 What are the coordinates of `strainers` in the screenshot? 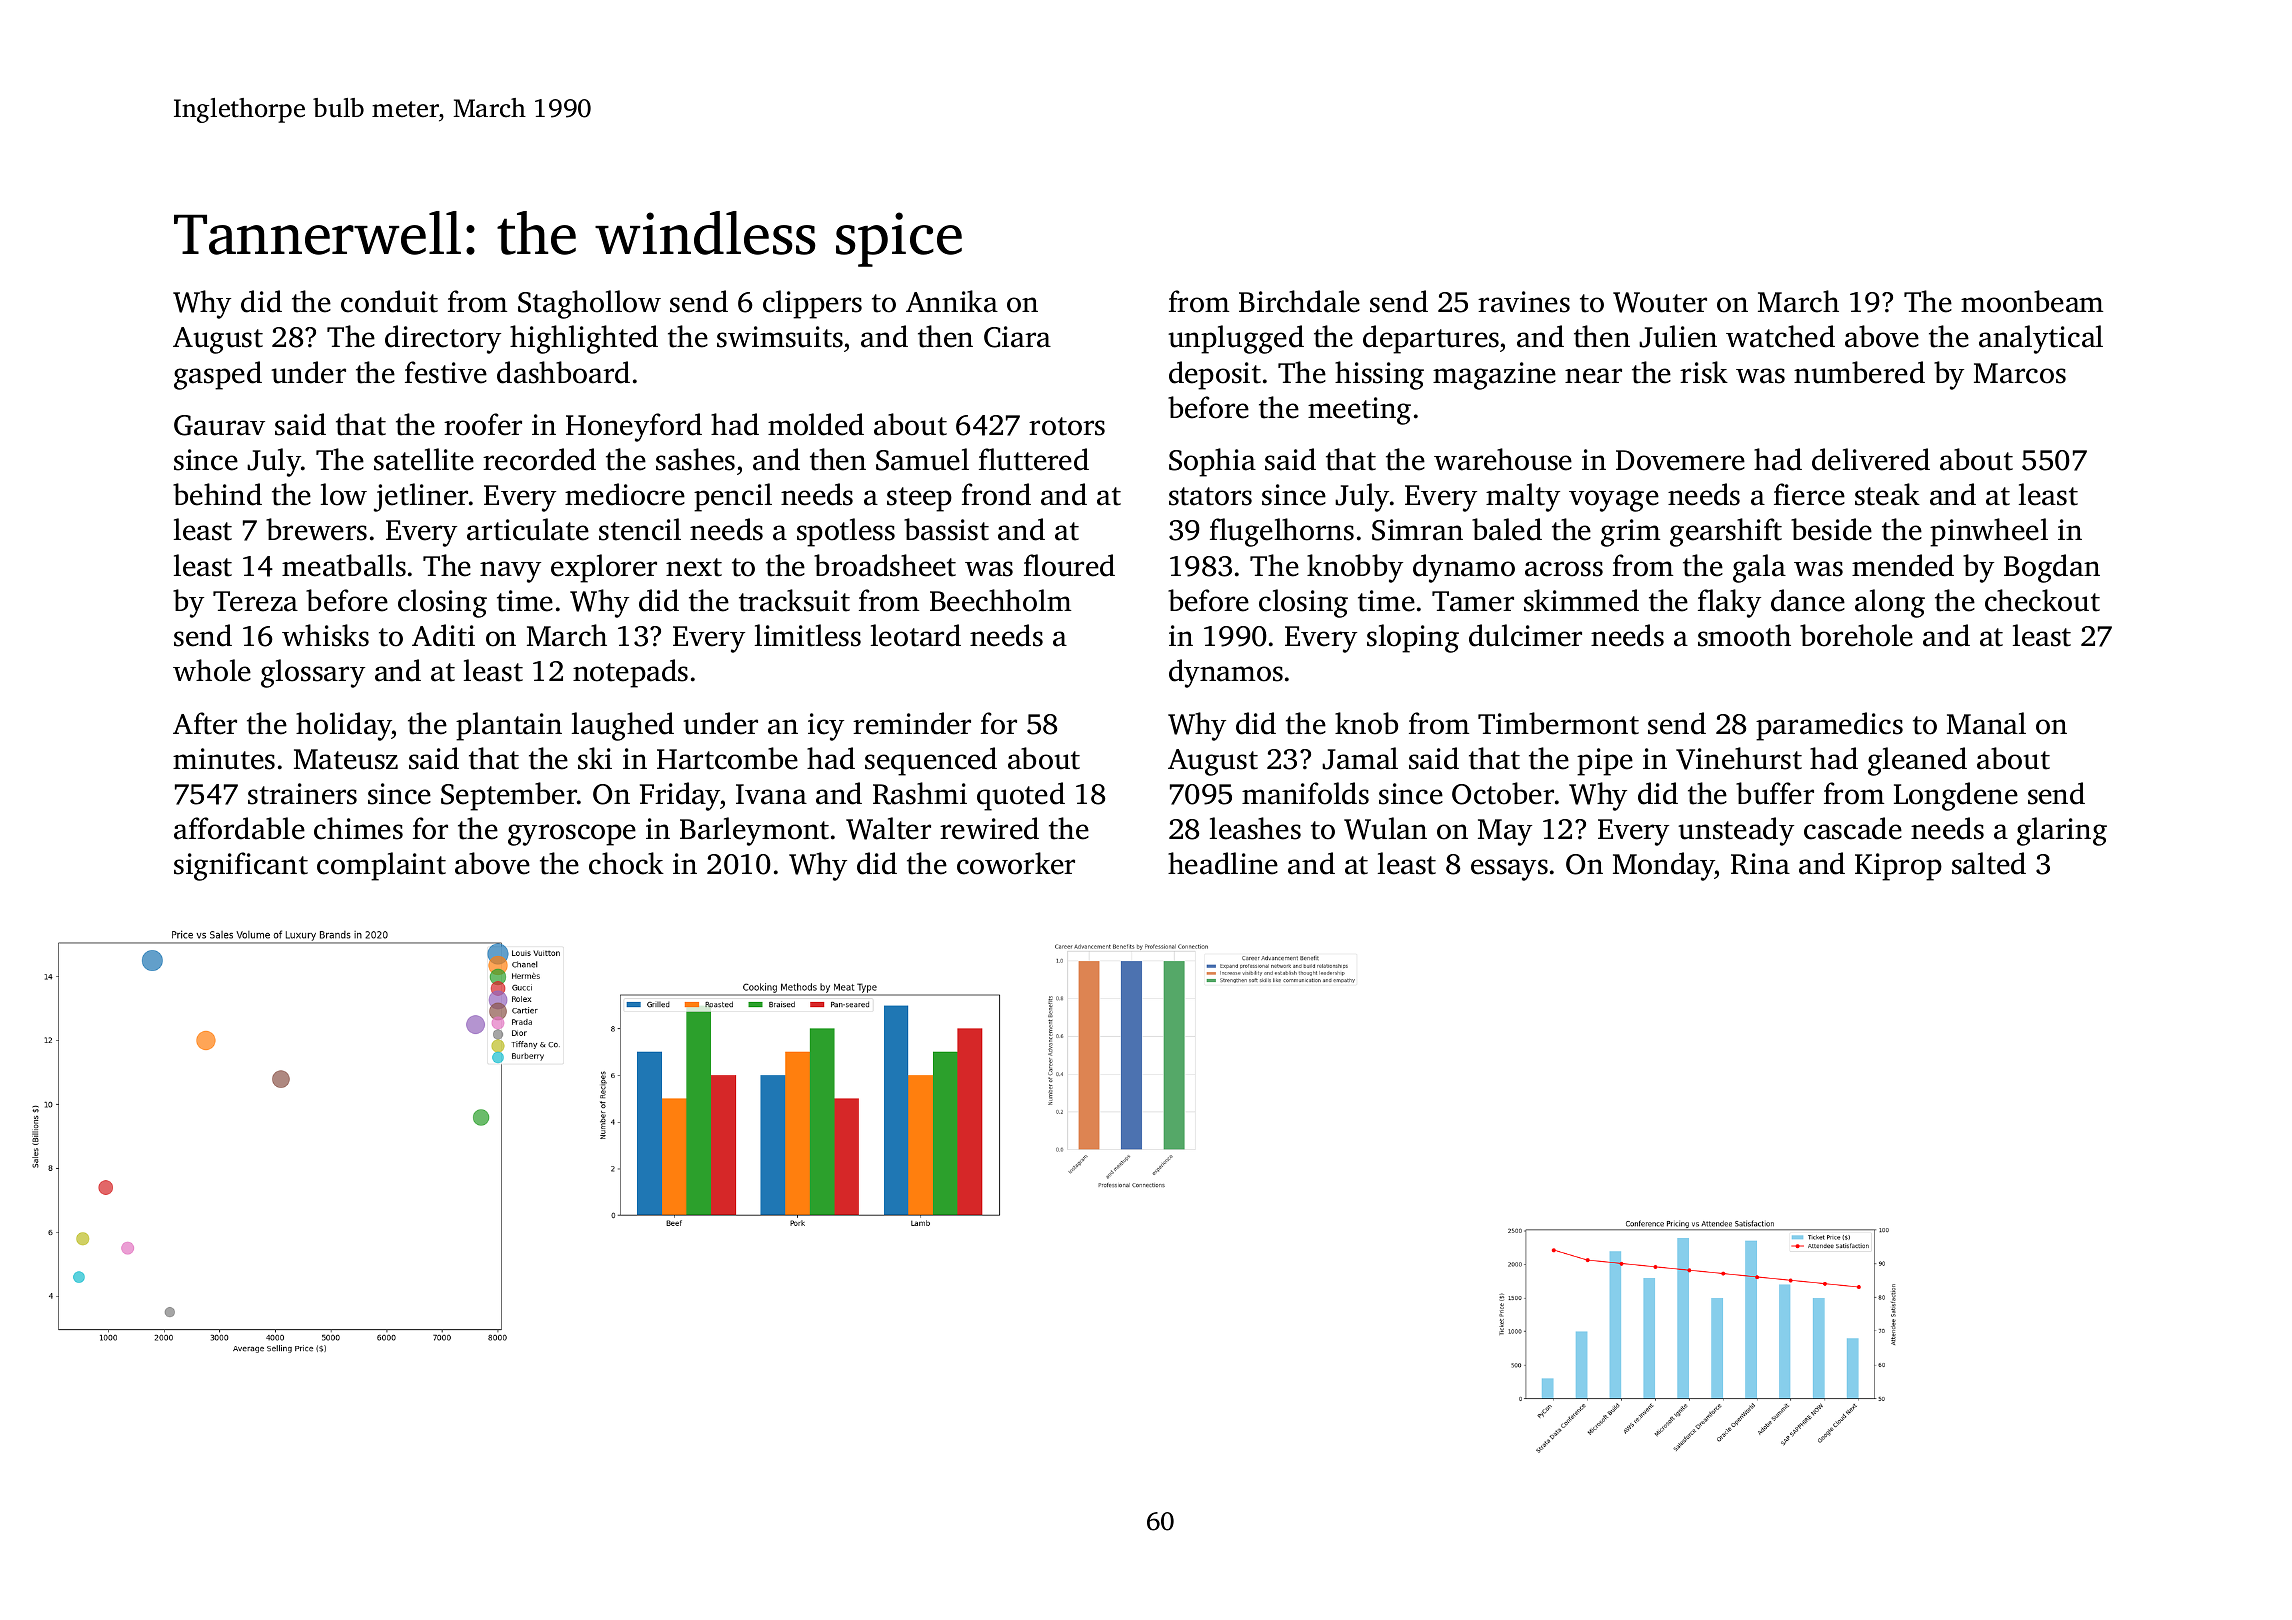 It's located at (302, 794).
